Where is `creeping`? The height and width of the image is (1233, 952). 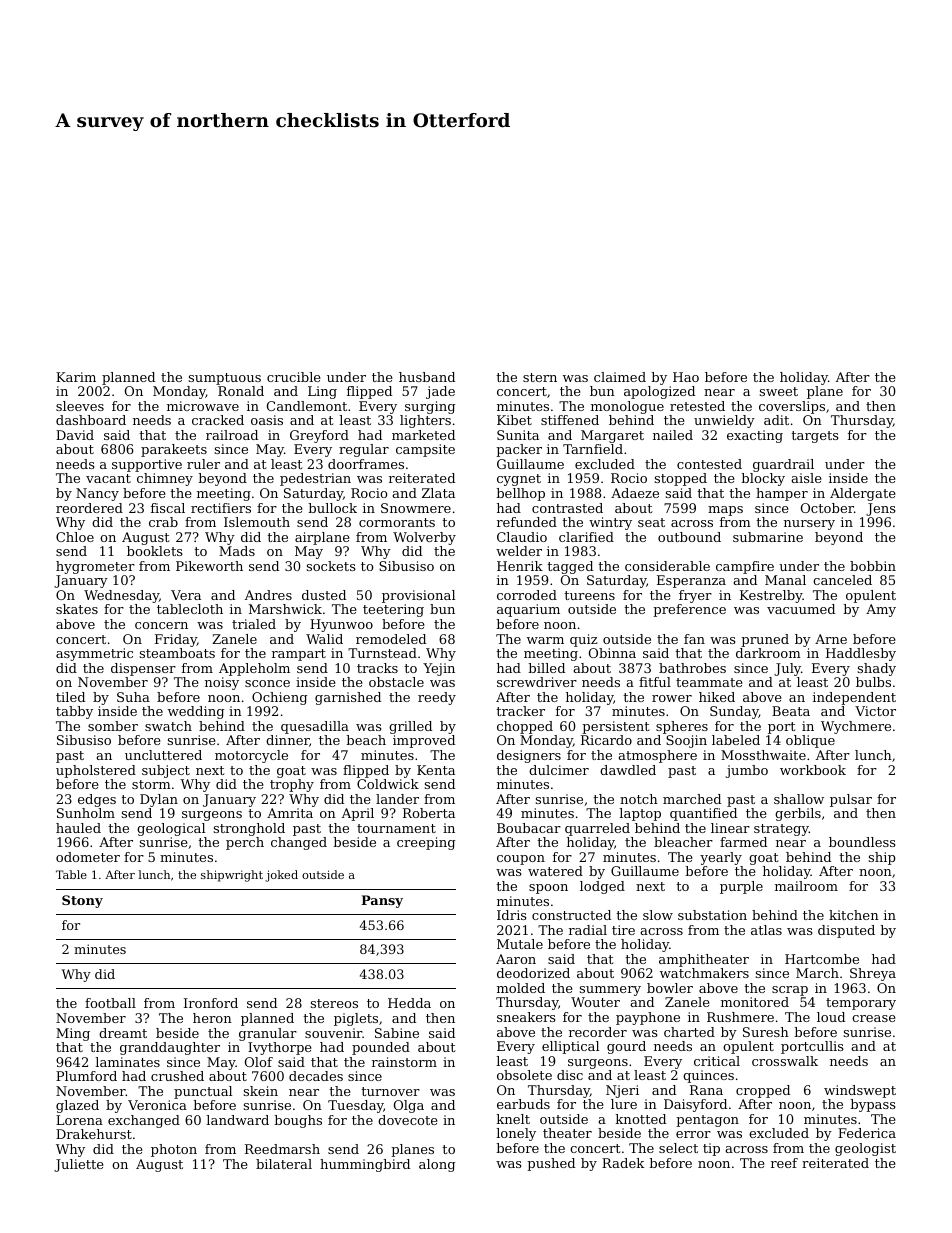
creeping is located at coordinates (426, 843).
